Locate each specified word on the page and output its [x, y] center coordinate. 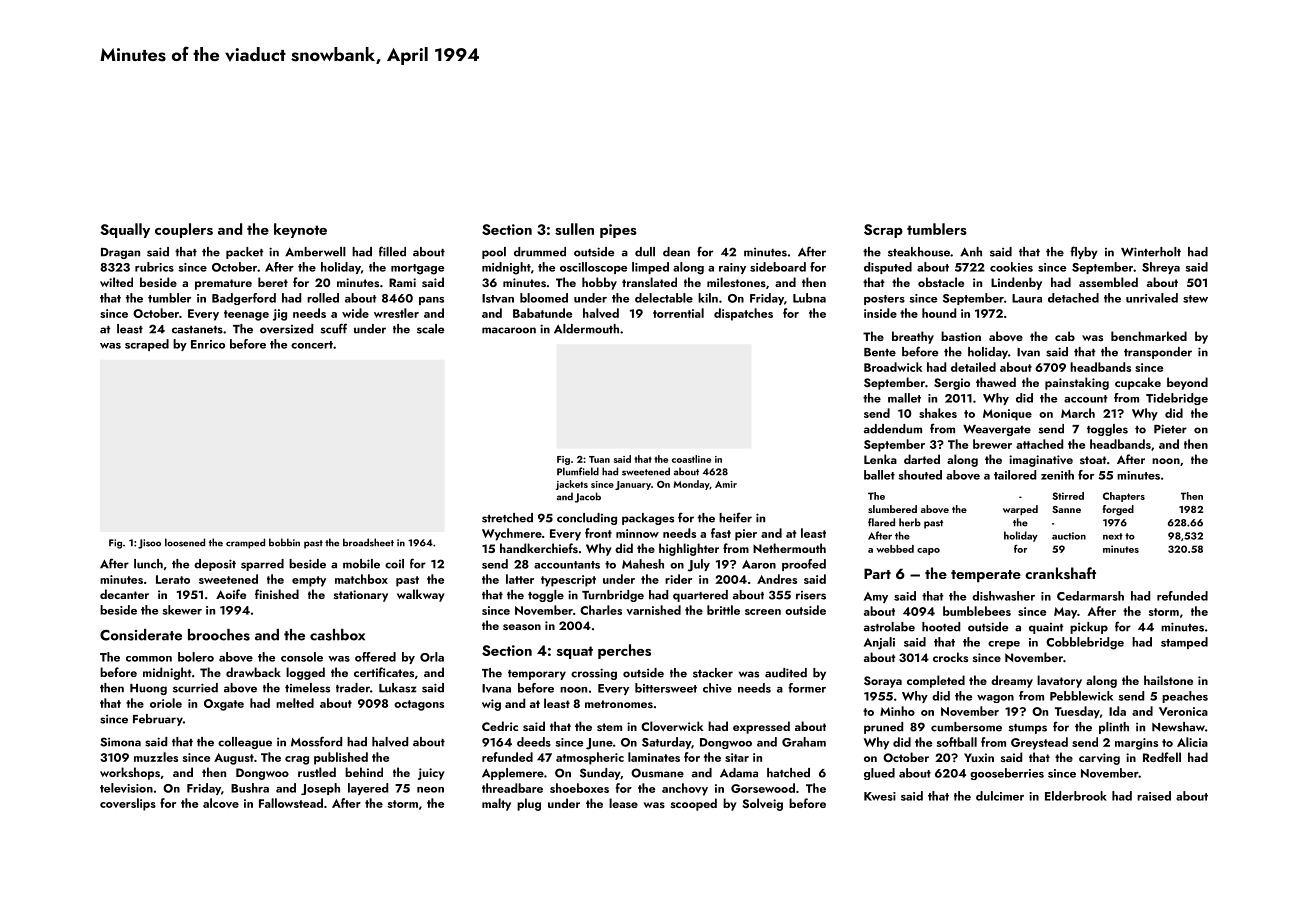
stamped [1184, 643]
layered [368, 789]
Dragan [120, 253]
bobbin [284, 542]
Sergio [952, 384]
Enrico [208, 344]
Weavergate [997, 430]
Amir [726, 484]
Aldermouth [586, 329]
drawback [253, 672]
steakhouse [919, 252]
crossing [594, 674]
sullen [574, 229]
